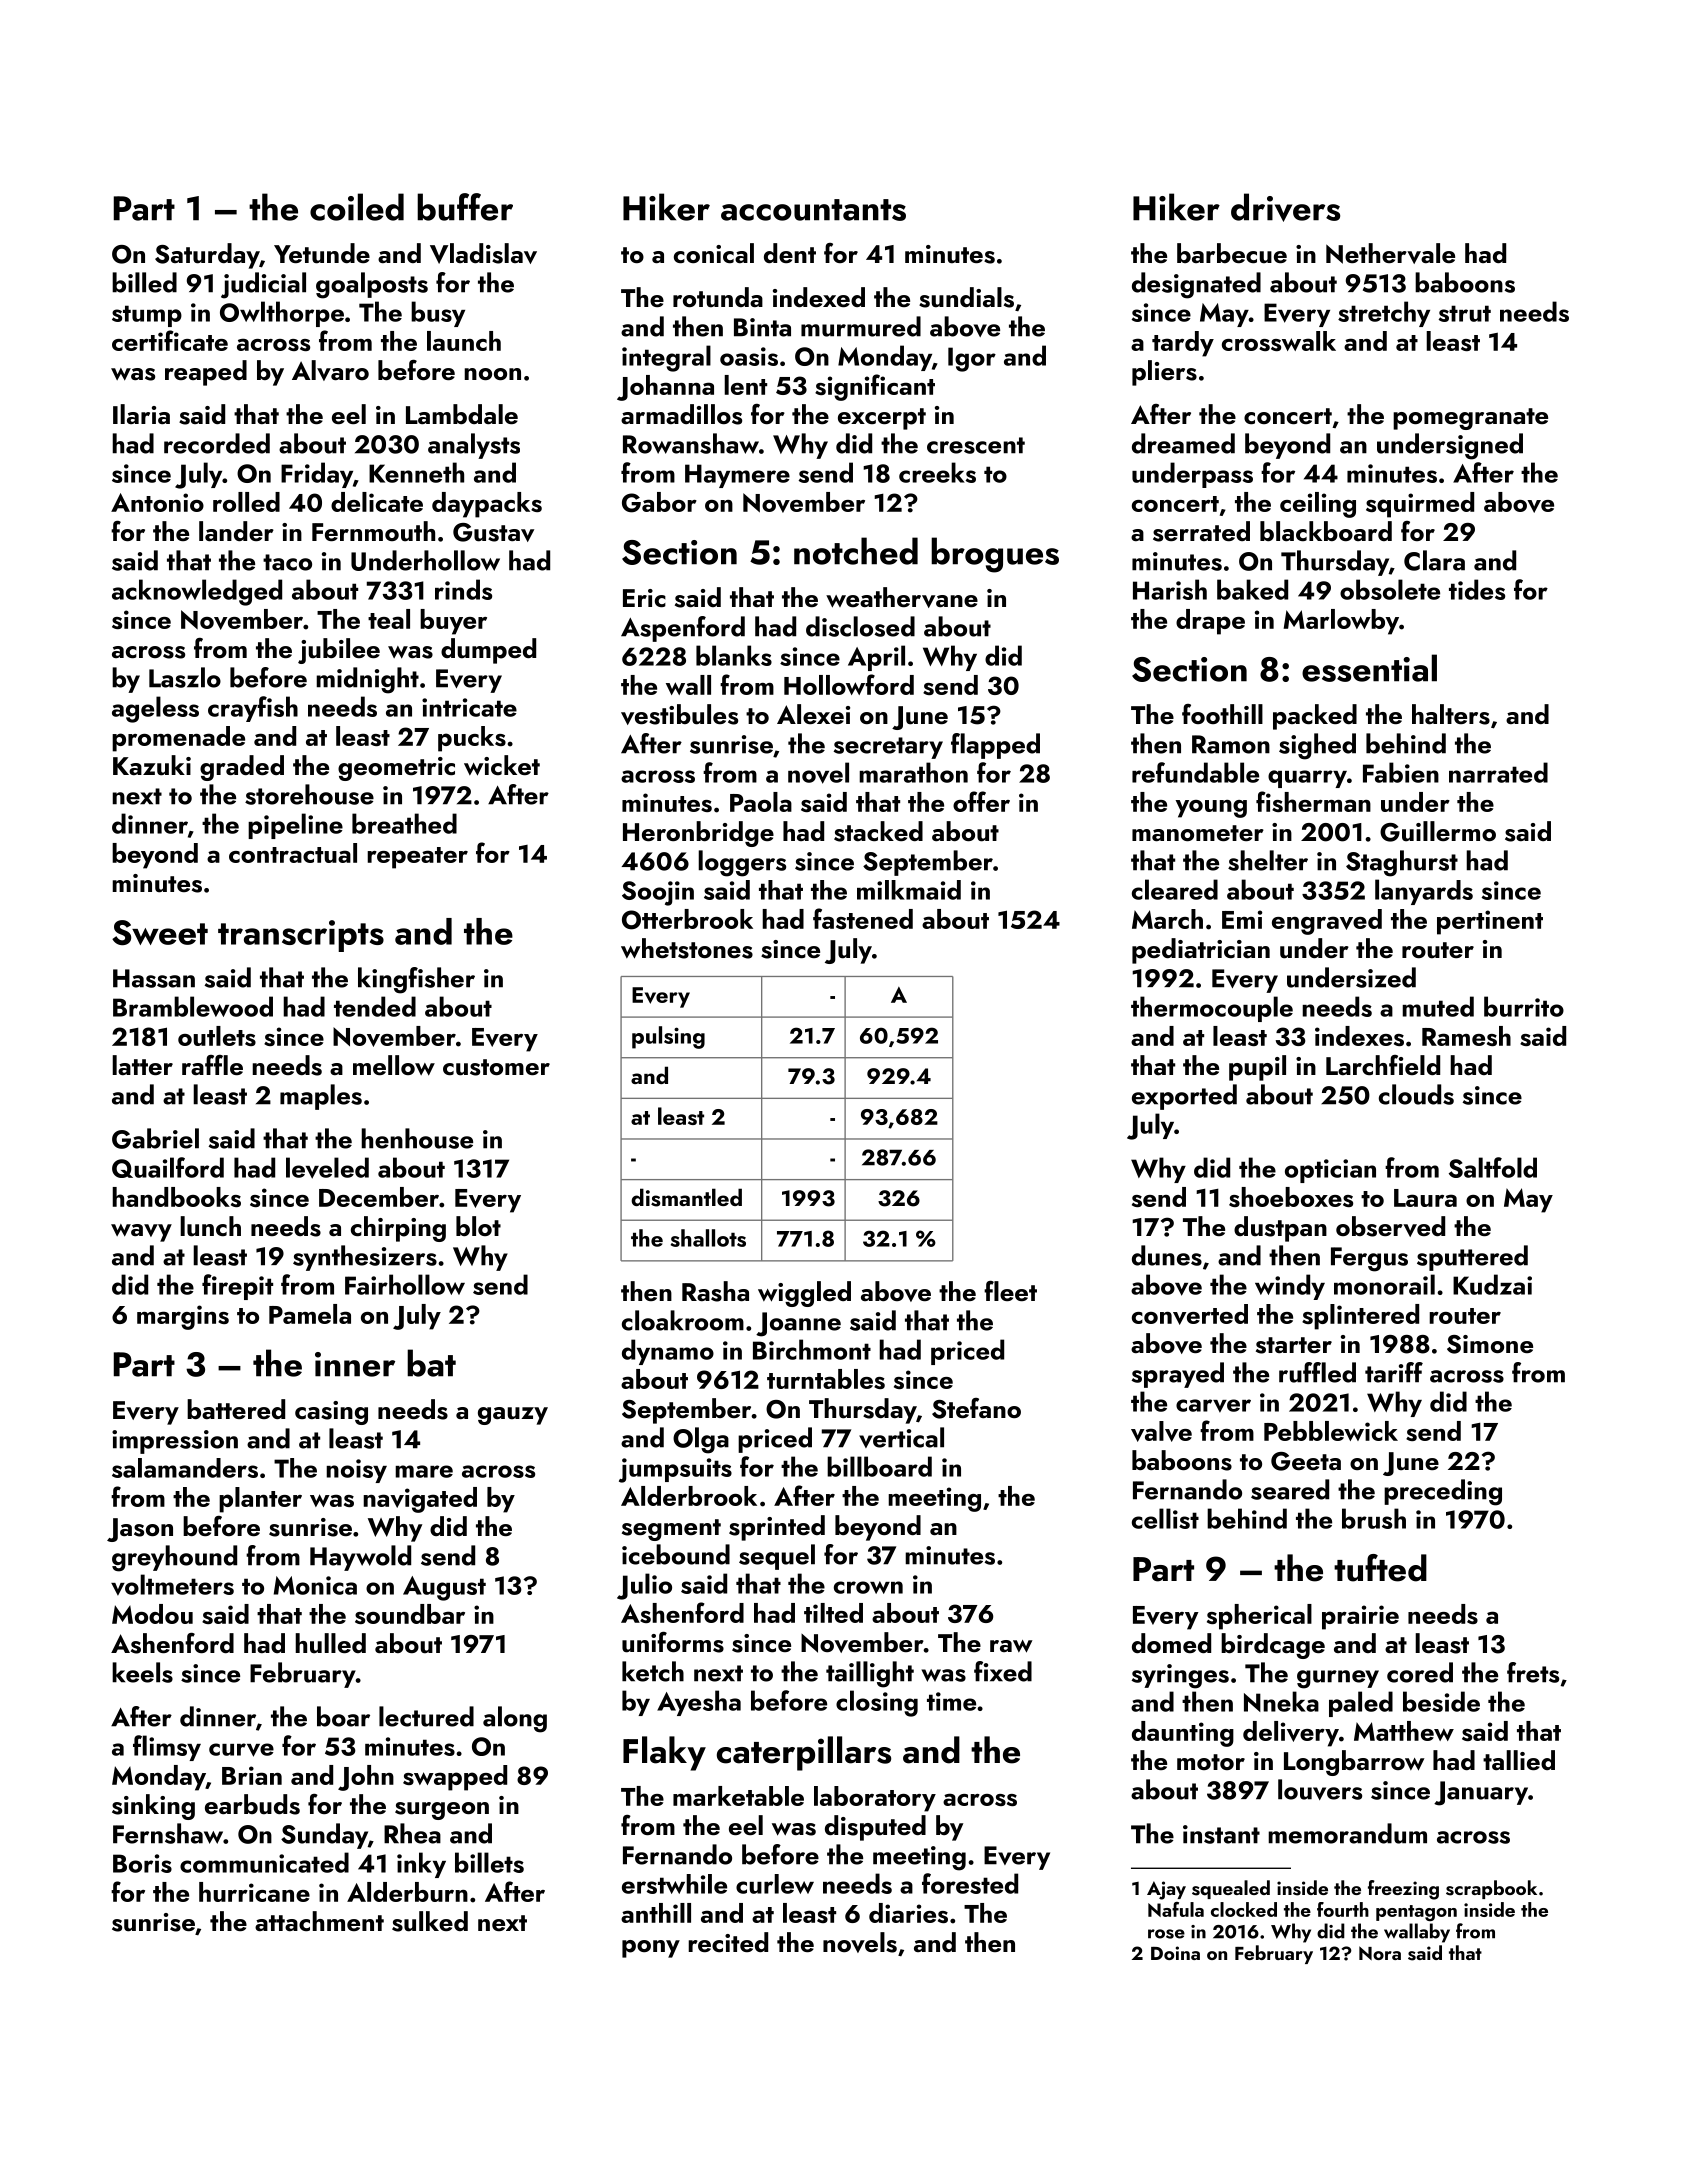 The height and width of the screenshot is (2178, 1683). What do you see at coordinates (377, 502) in the screenshot?
I see `delicate` at bounding box center [377, 502].
